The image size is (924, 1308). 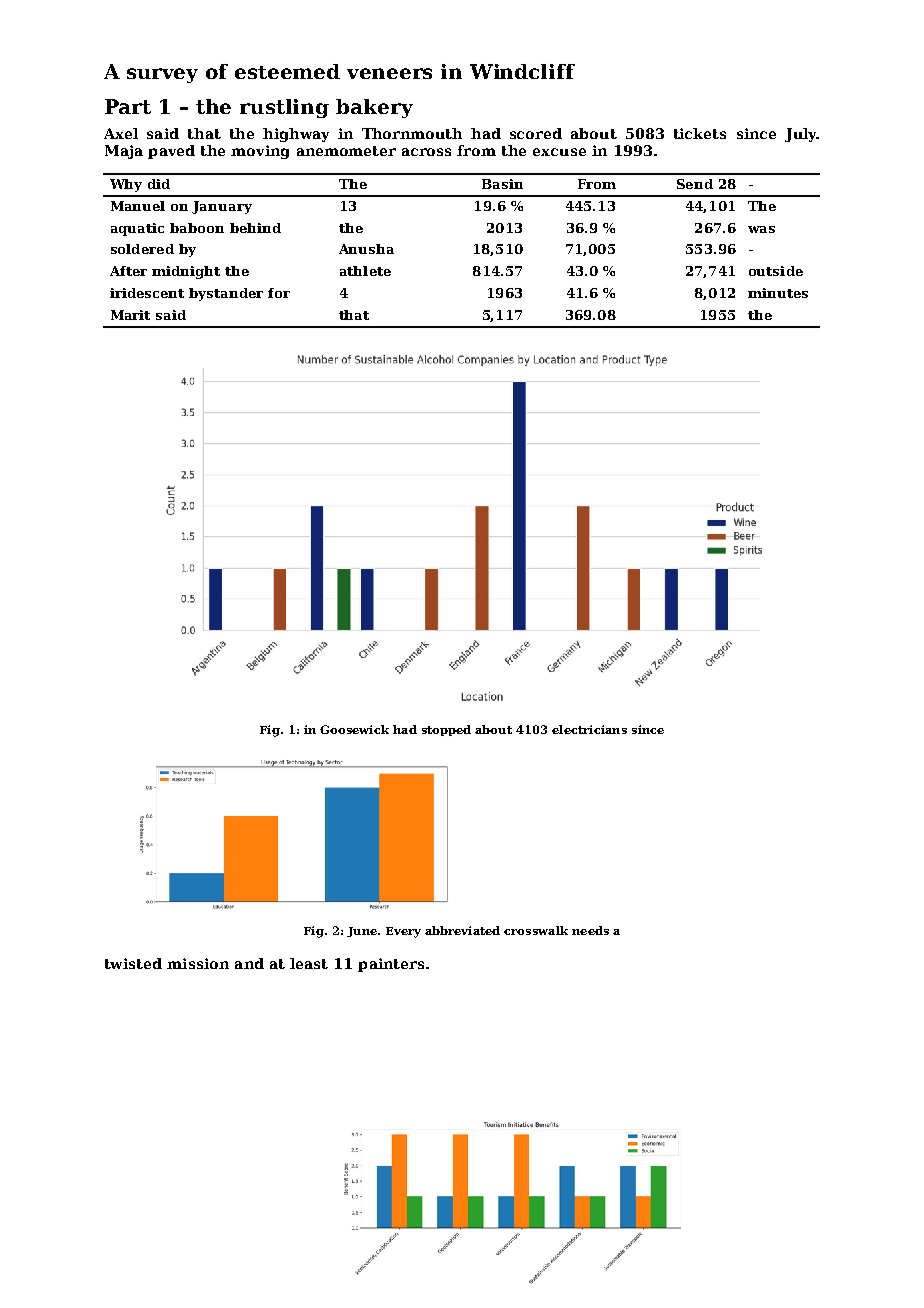 I want to click on athlete, so click(x=365, y=271).
